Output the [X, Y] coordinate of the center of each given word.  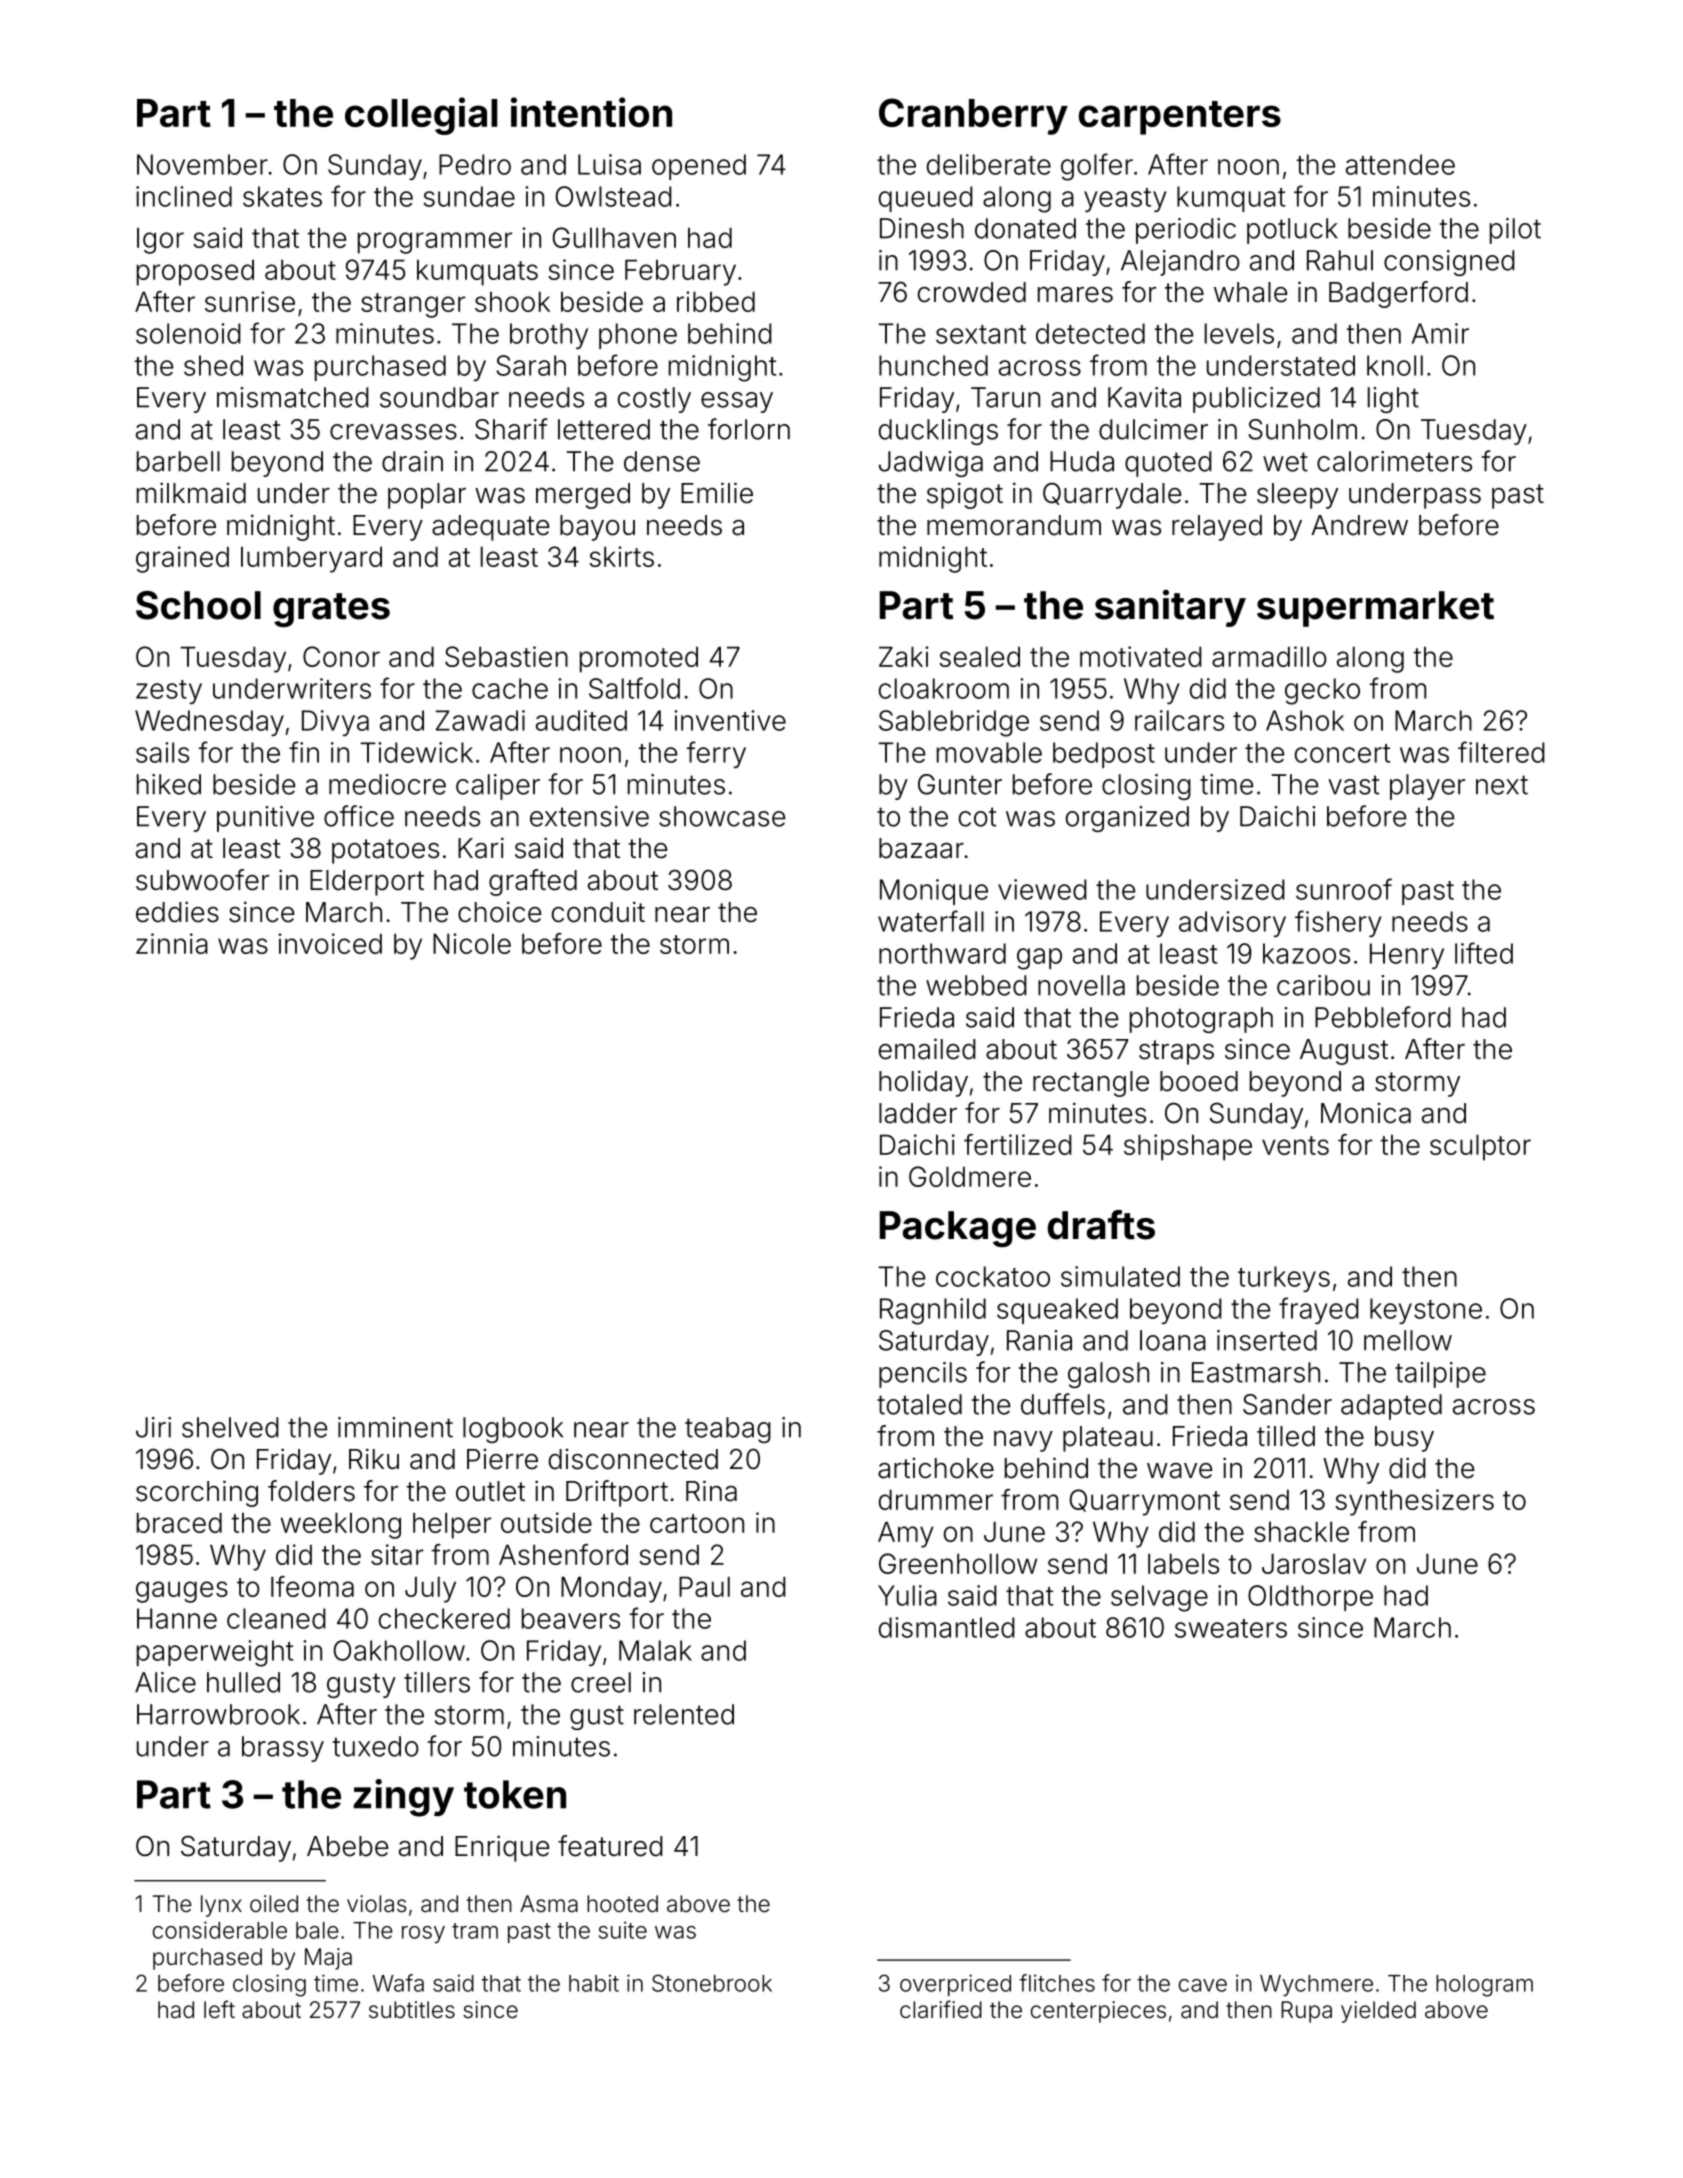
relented [684, 1714]
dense [662, 461]
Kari [481, 848]
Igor [160, 240]
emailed [927, 1049]
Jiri [153, 1427]
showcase [722, 816]
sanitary [1170, 608]
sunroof [1344, 889]
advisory [1232, 924]
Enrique [502, 1848]
